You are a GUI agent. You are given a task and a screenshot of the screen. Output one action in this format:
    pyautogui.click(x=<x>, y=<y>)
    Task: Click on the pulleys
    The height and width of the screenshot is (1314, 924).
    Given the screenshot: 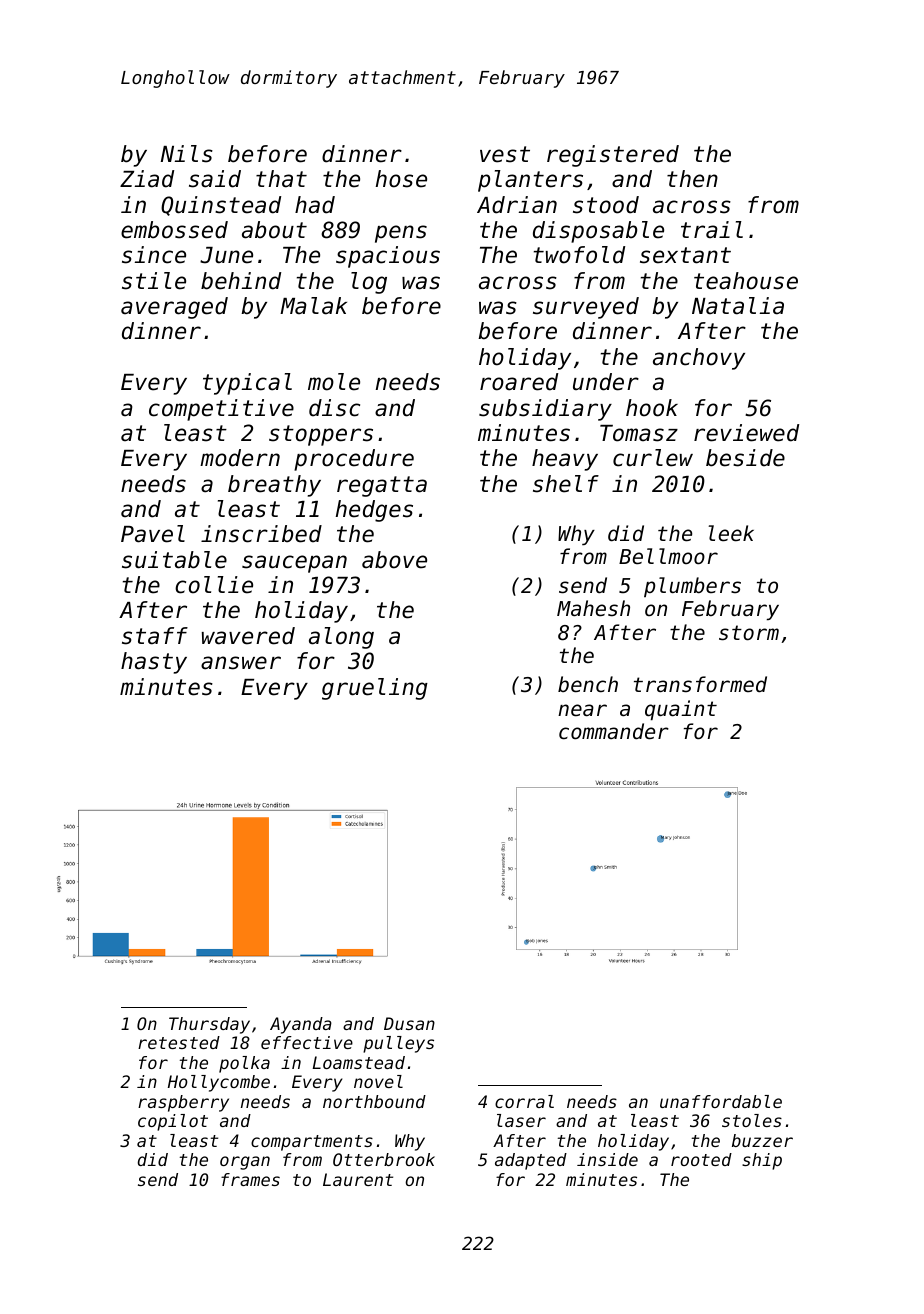 What is the action you would take?
    pyautogui.click(x=398, y=1044)
